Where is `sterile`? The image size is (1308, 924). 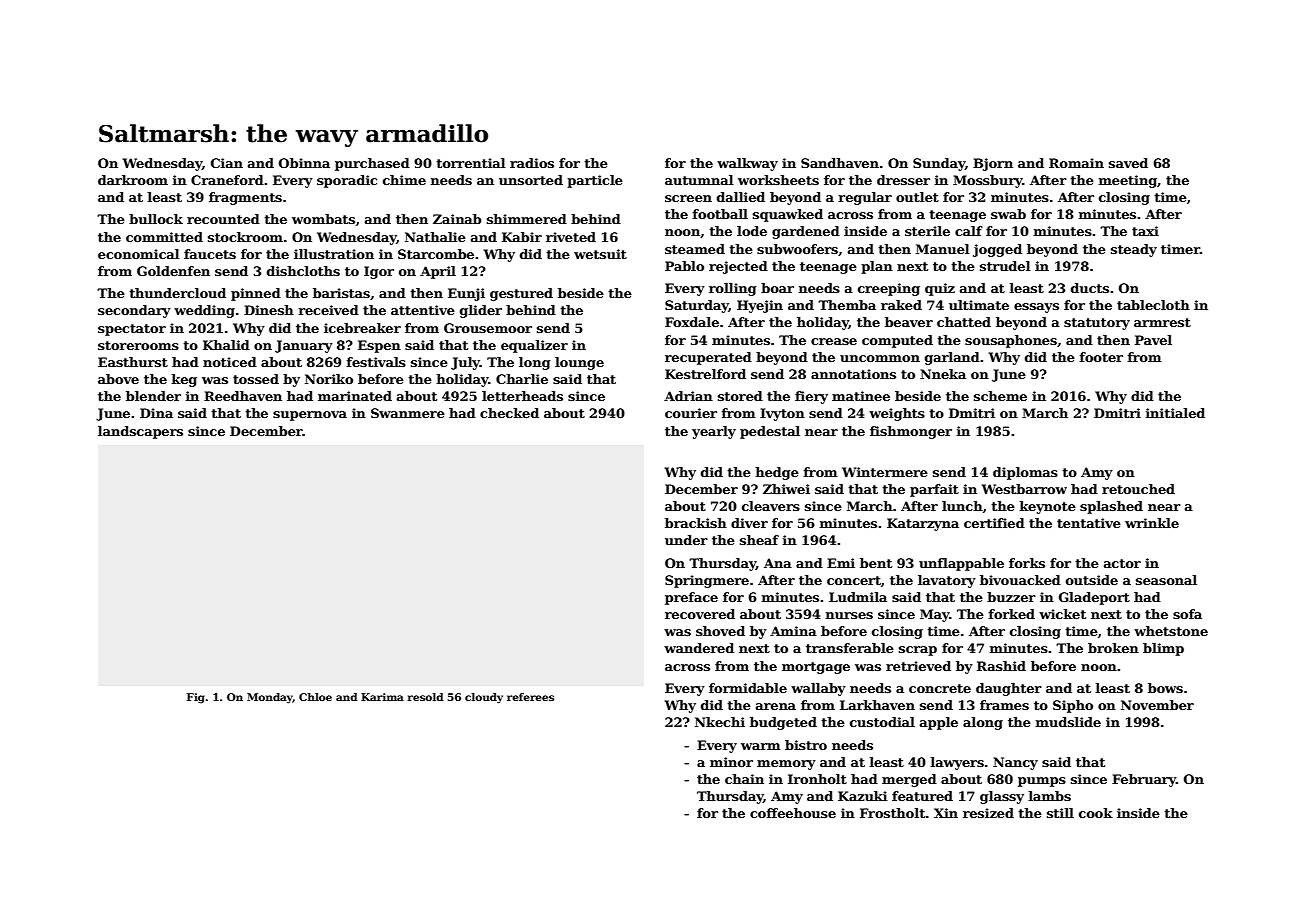 sterile is located at coordinates (927, 231).
